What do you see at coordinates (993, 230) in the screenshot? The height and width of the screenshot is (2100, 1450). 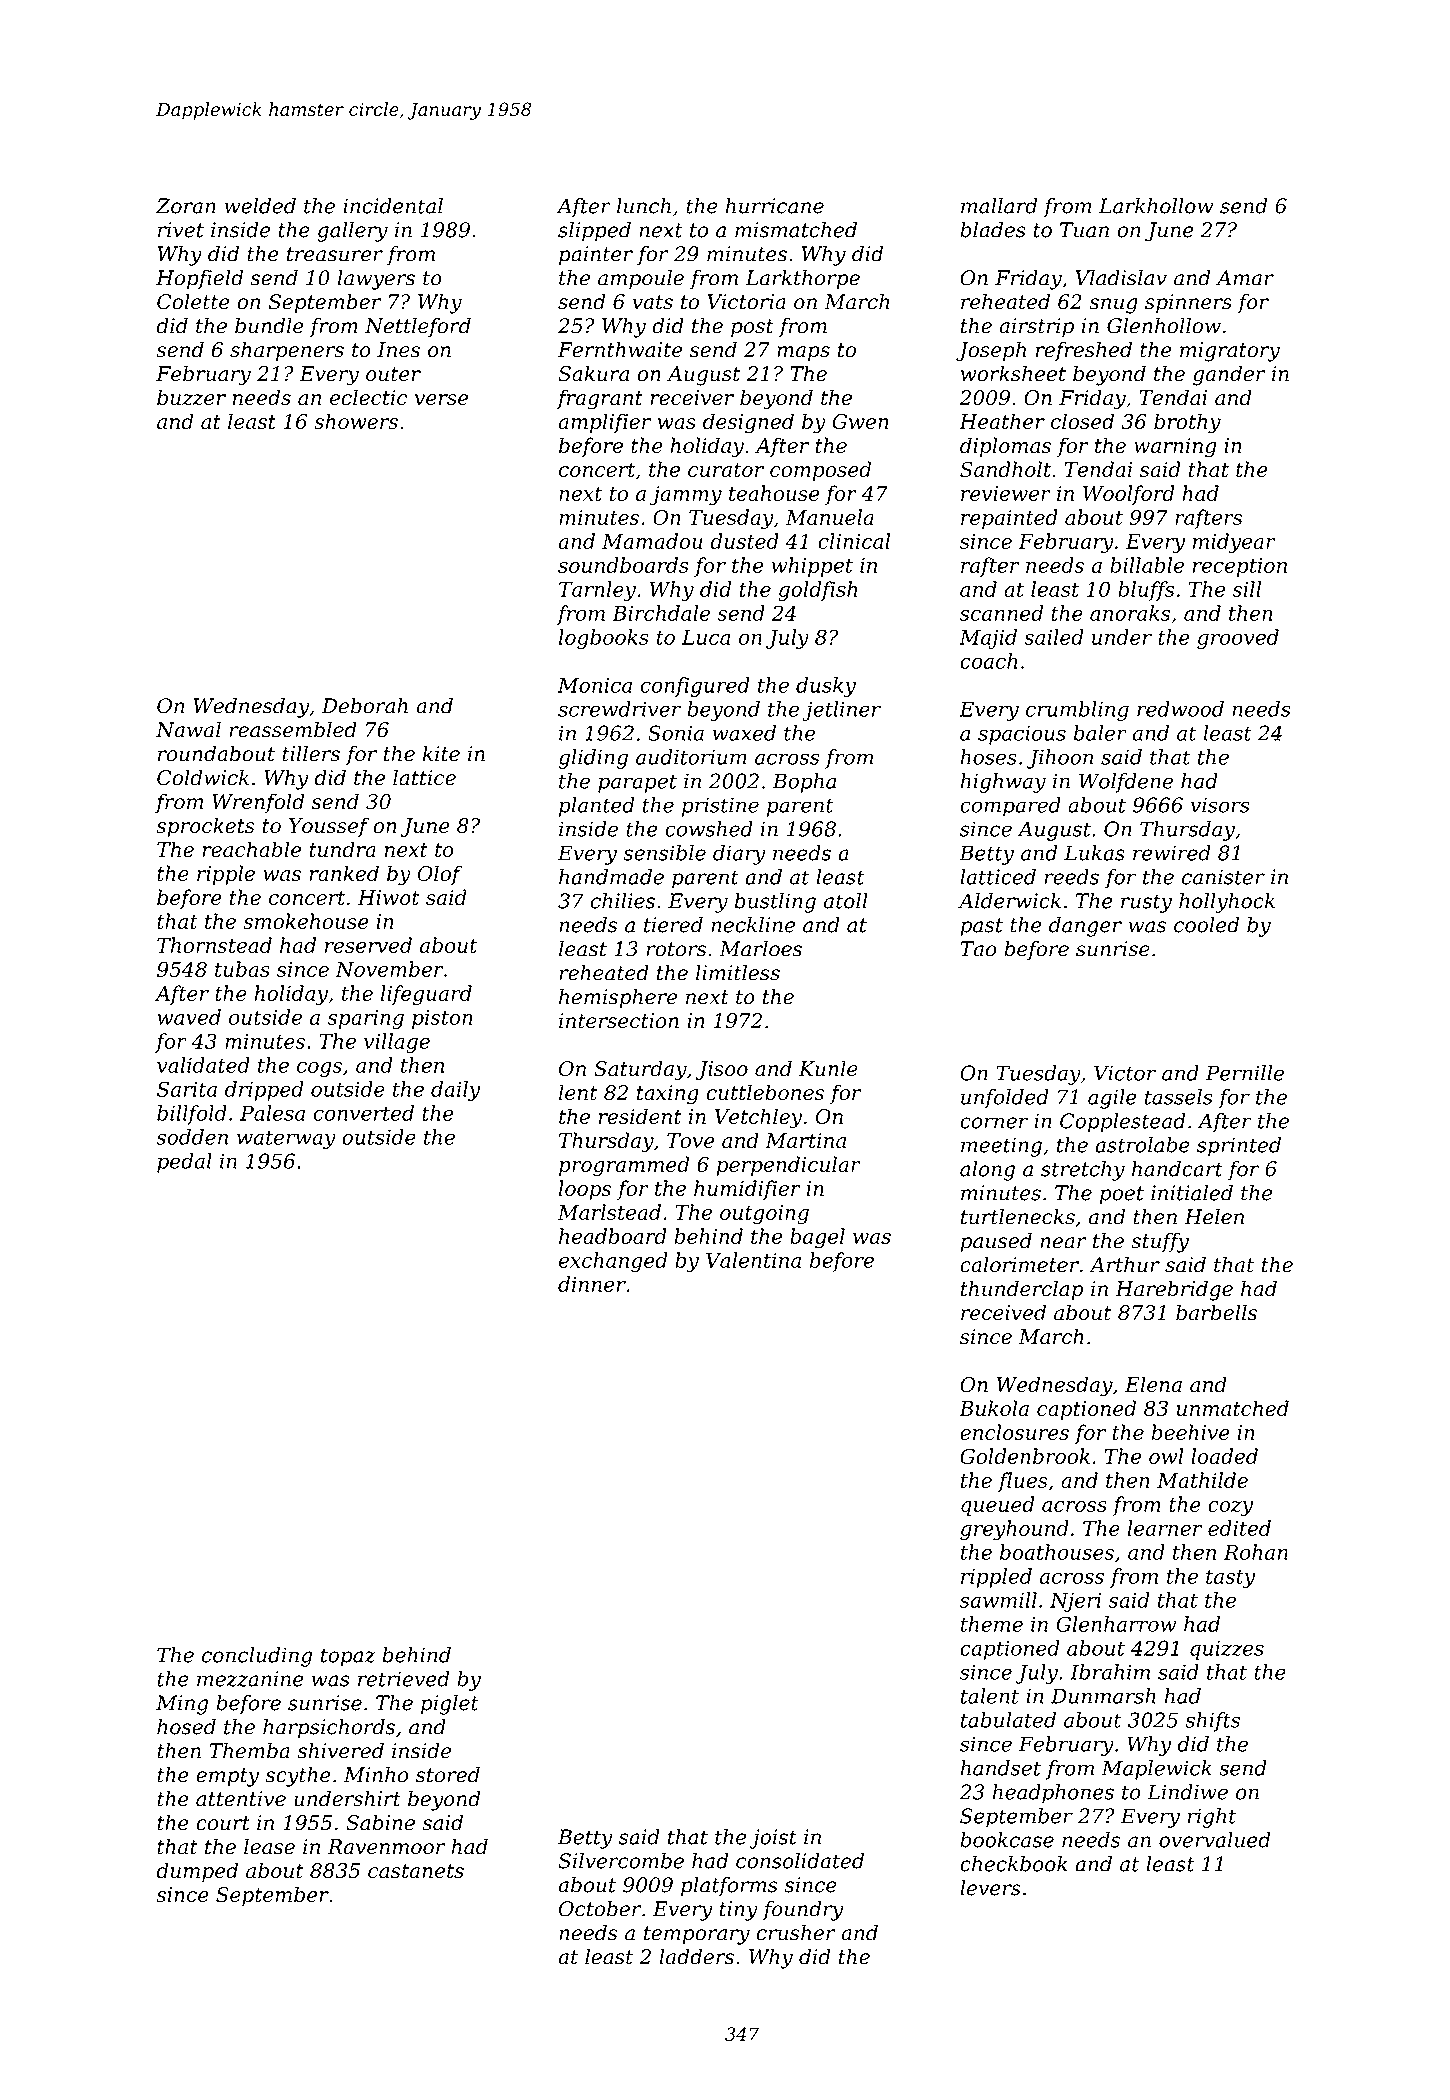 I see `blades` at bounding box center [993, 230].
